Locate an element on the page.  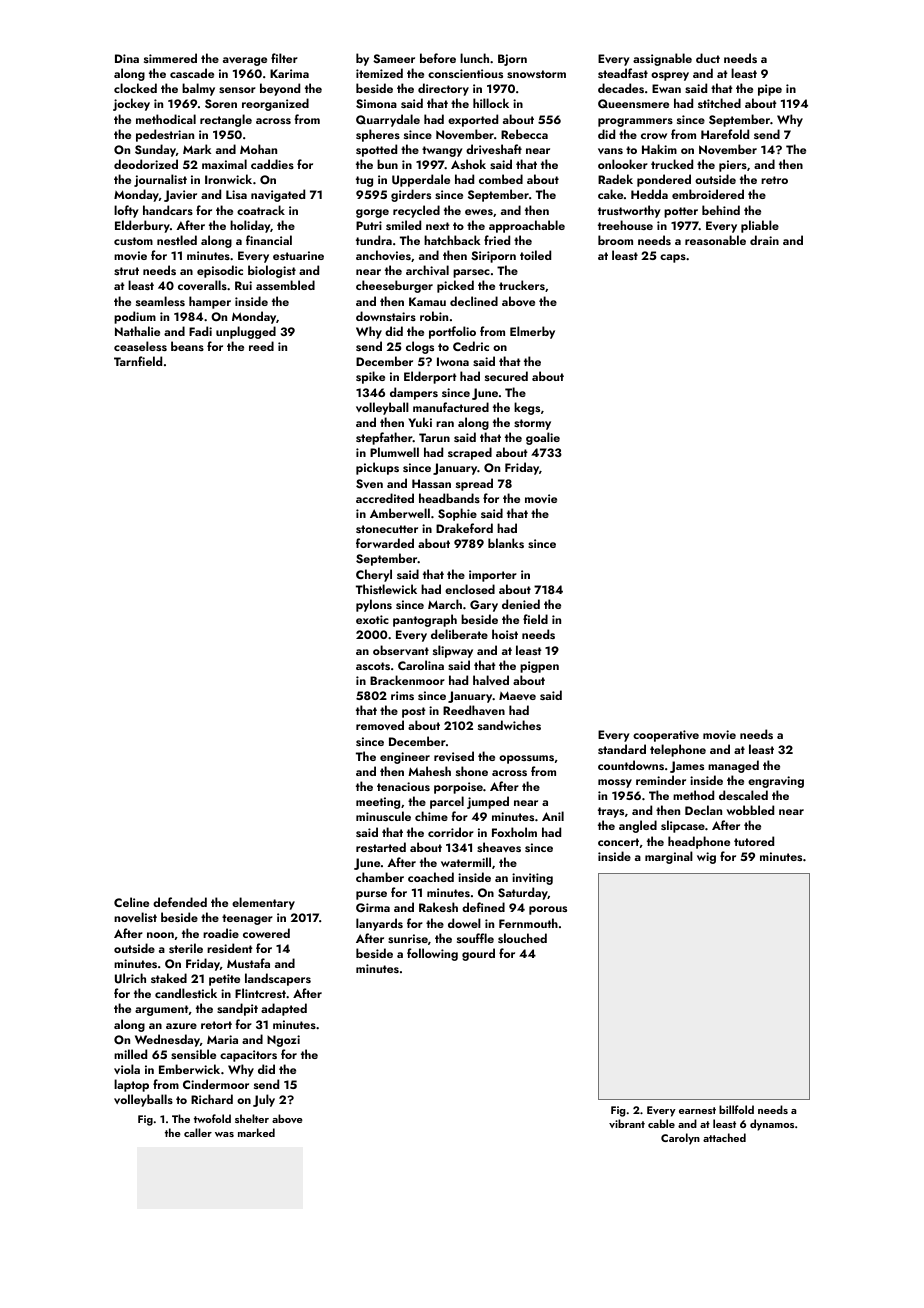
spike is located at coordinates (370, 377).
